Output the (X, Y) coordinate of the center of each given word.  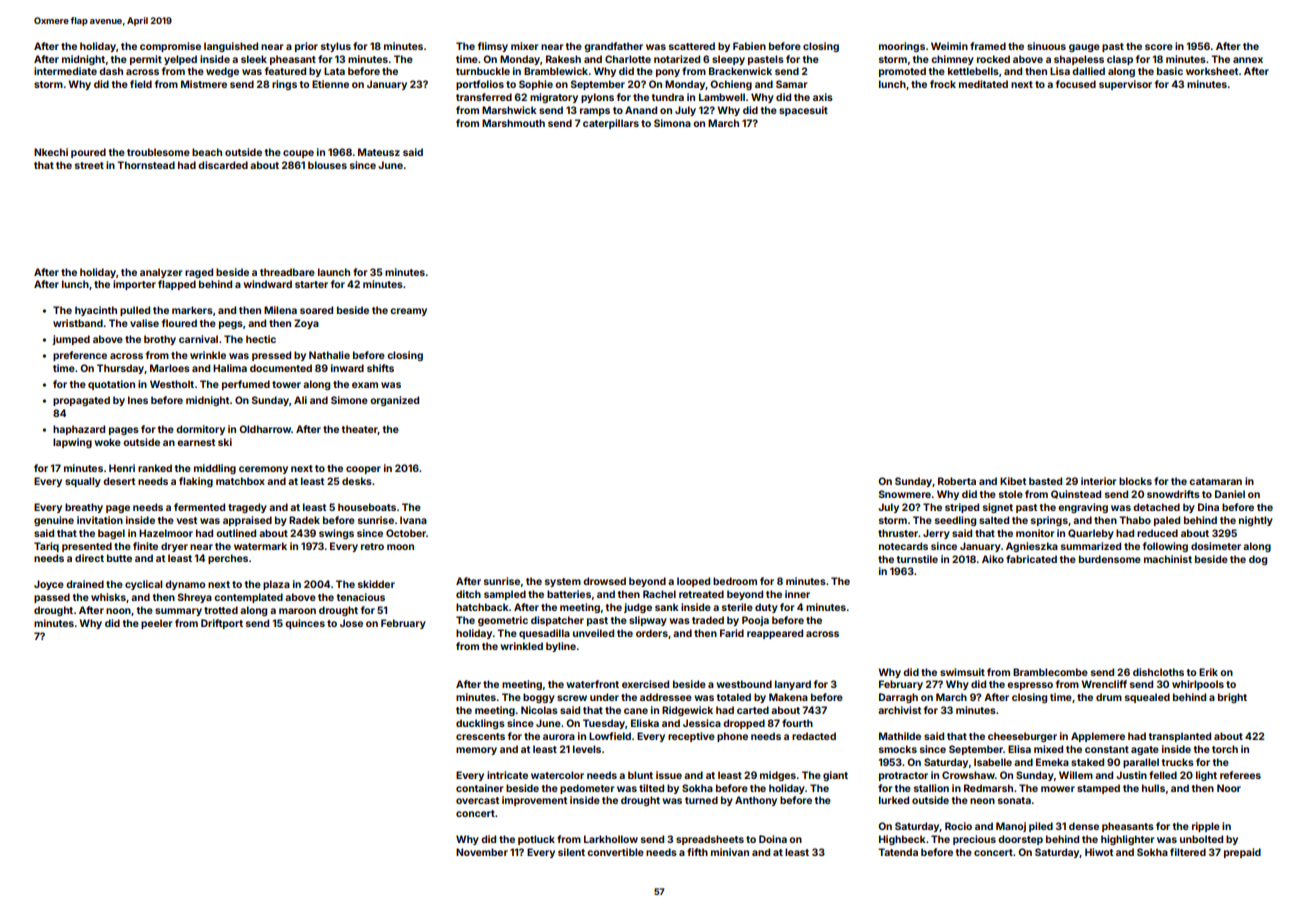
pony (668, 73)
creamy (408, 312)
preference (80, 356)
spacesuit (803, 111)
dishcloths (1158, 672)
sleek (254, 59)
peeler (157, 624)
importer (134, 285)
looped (693, 582)
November (482, 852)
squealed (1147, 698)
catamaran (1215, 481)
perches (228, 559)
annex (1248, 60)
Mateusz (379, 152)
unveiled (593, 633)
